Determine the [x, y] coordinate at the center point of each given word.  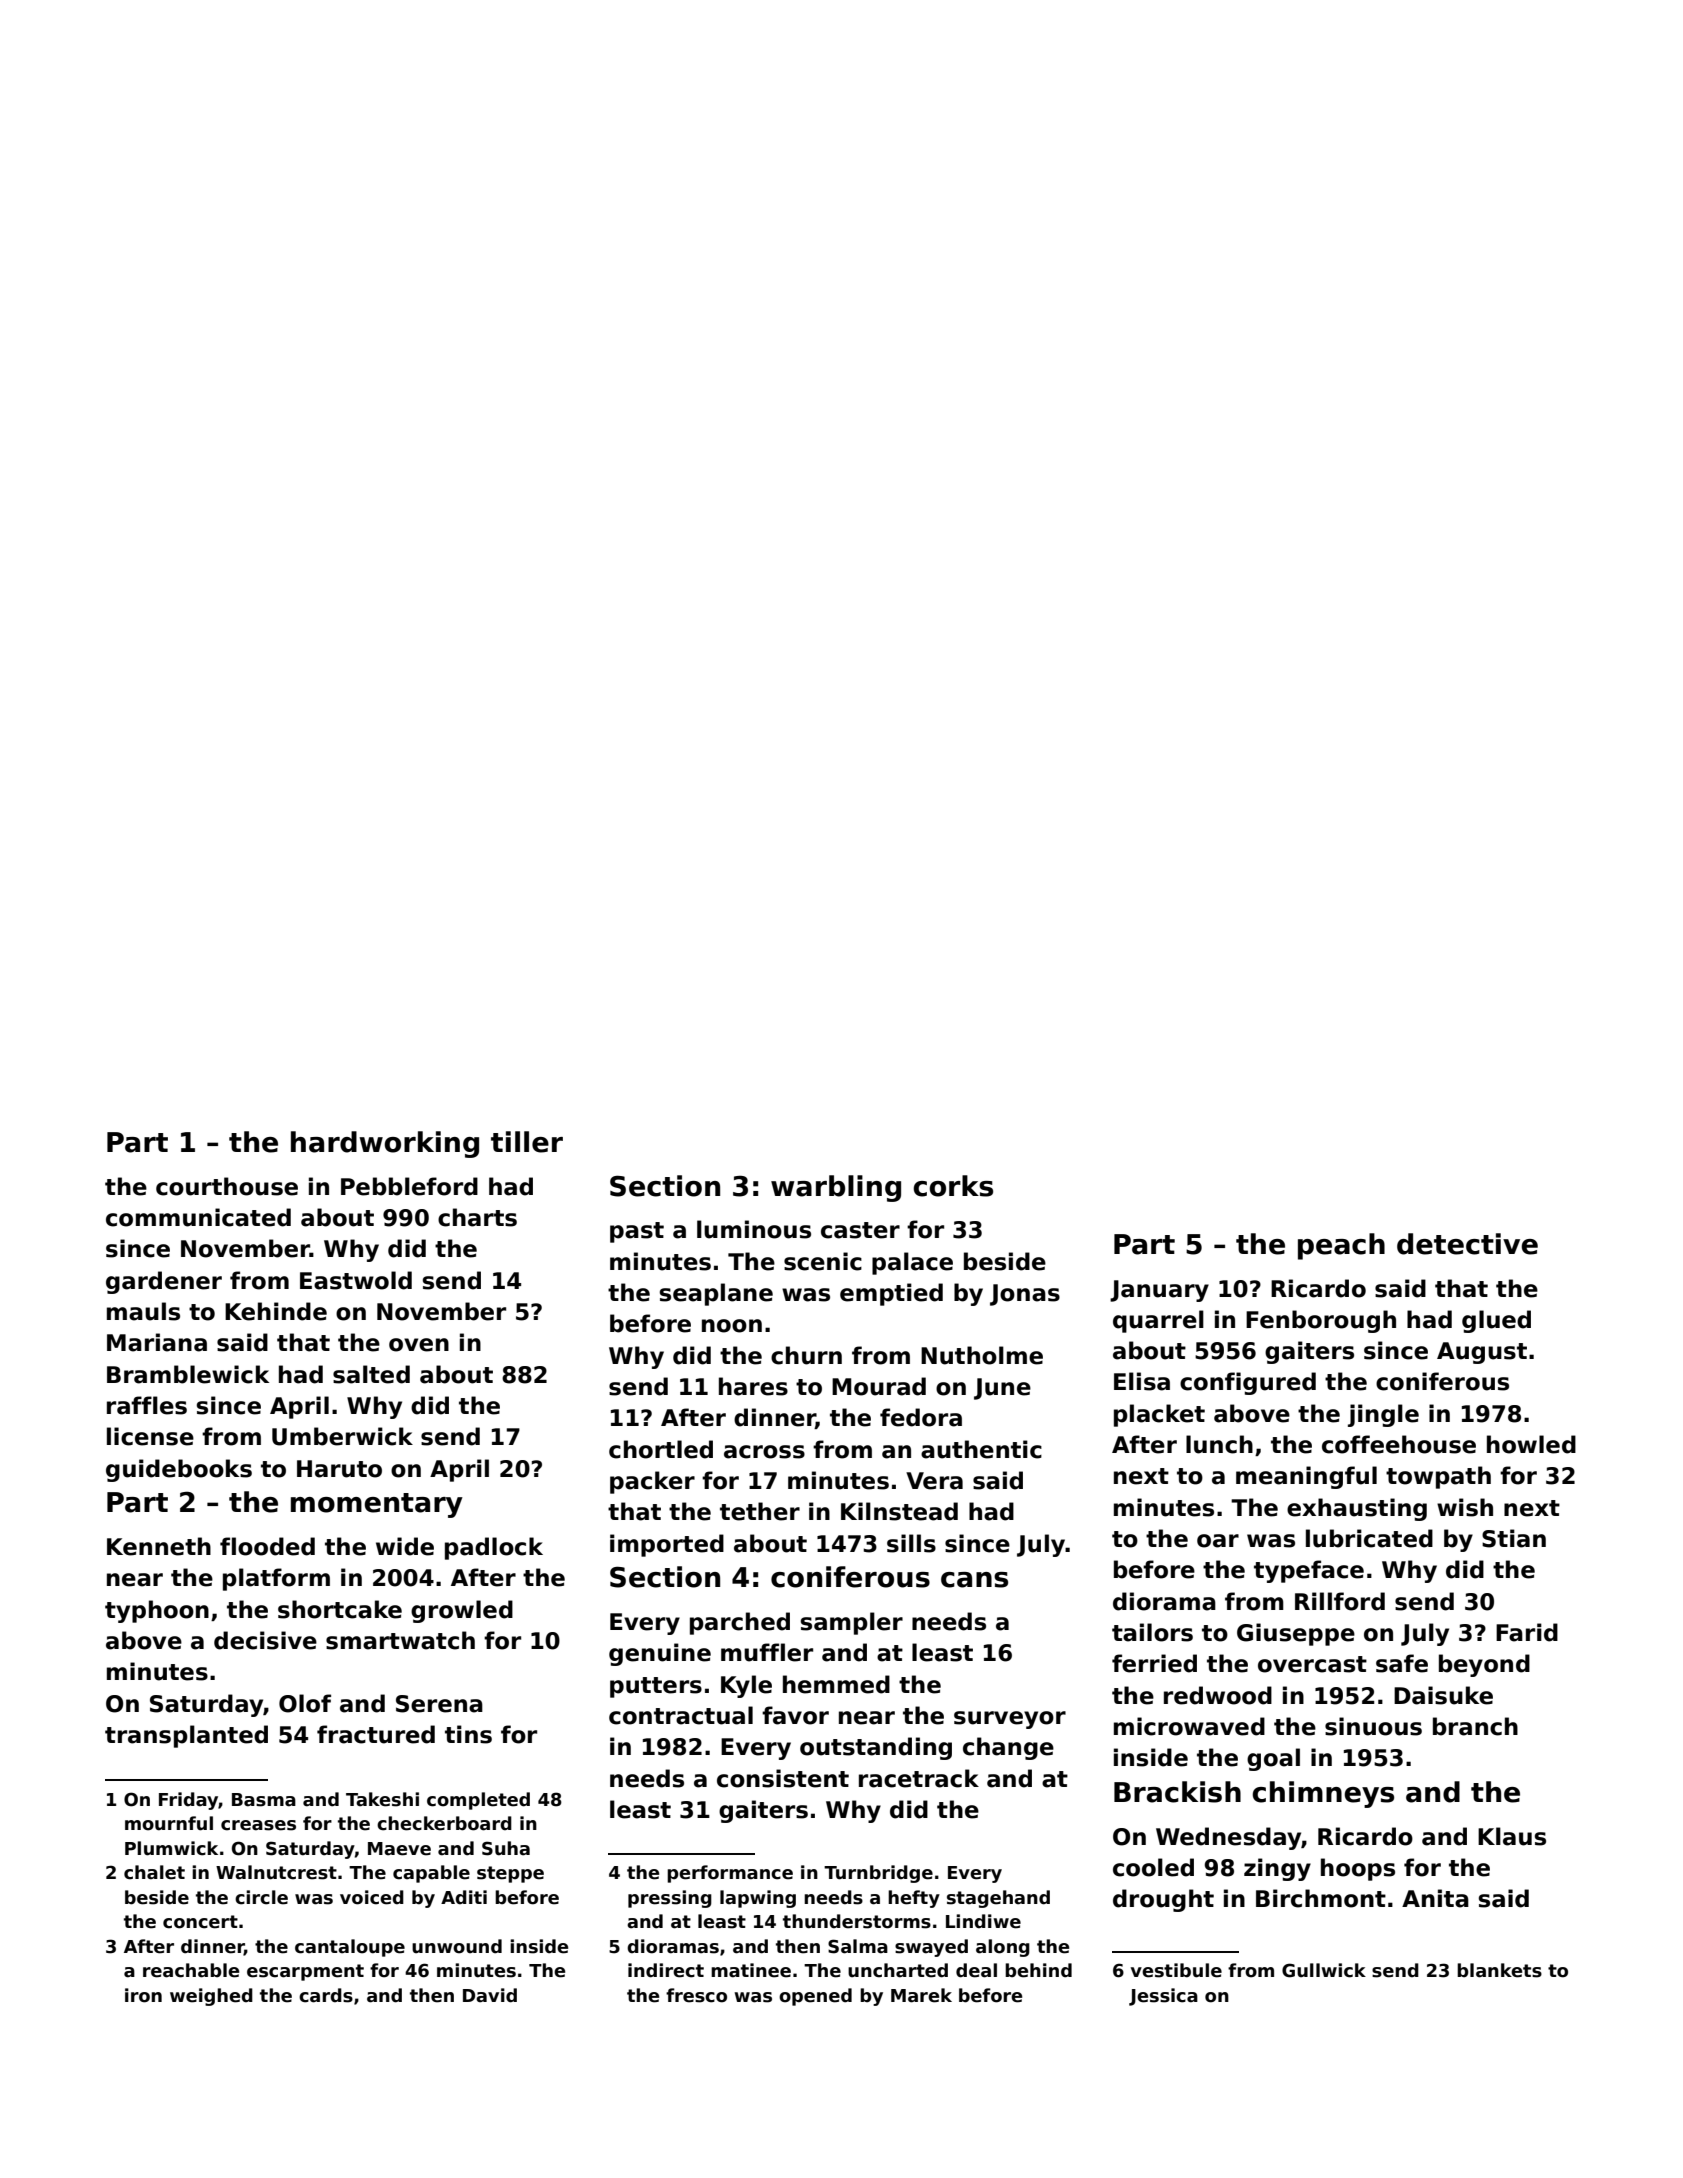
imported [667, 1545]
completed [478, 1801]
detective [1467, 1244]
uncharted [898, 1970]
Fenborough [1321, 1321]
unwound [457, 1946]
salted [371, 1374]
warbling [836, 1188]
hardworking [385, 1144]
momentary [377, 1505]
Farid [1527, 1632]
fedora [921, 1417]
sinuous [1373, 1726]
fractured [376, 1734]
